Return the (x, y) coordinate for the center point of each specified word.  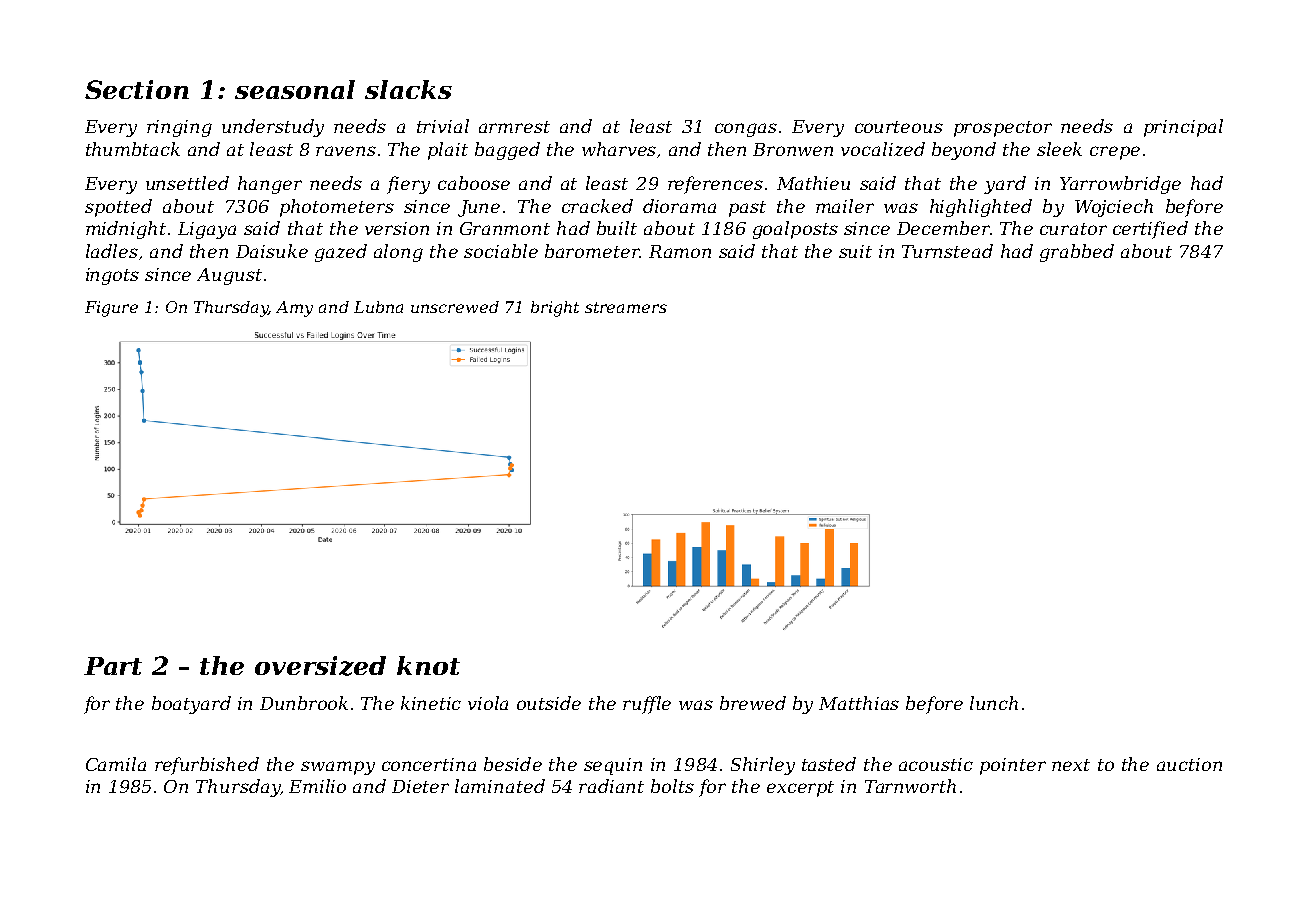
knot (428, 665)
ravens (346, 151)
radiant (611, 786)
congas (746, 130)
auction (1189, 764)
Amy (294, 309)
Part (113, 666)
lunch (994, 703)
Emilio (317, 786)
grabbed (1077, 253)
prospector (1003, 129)
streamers (626, 307)
